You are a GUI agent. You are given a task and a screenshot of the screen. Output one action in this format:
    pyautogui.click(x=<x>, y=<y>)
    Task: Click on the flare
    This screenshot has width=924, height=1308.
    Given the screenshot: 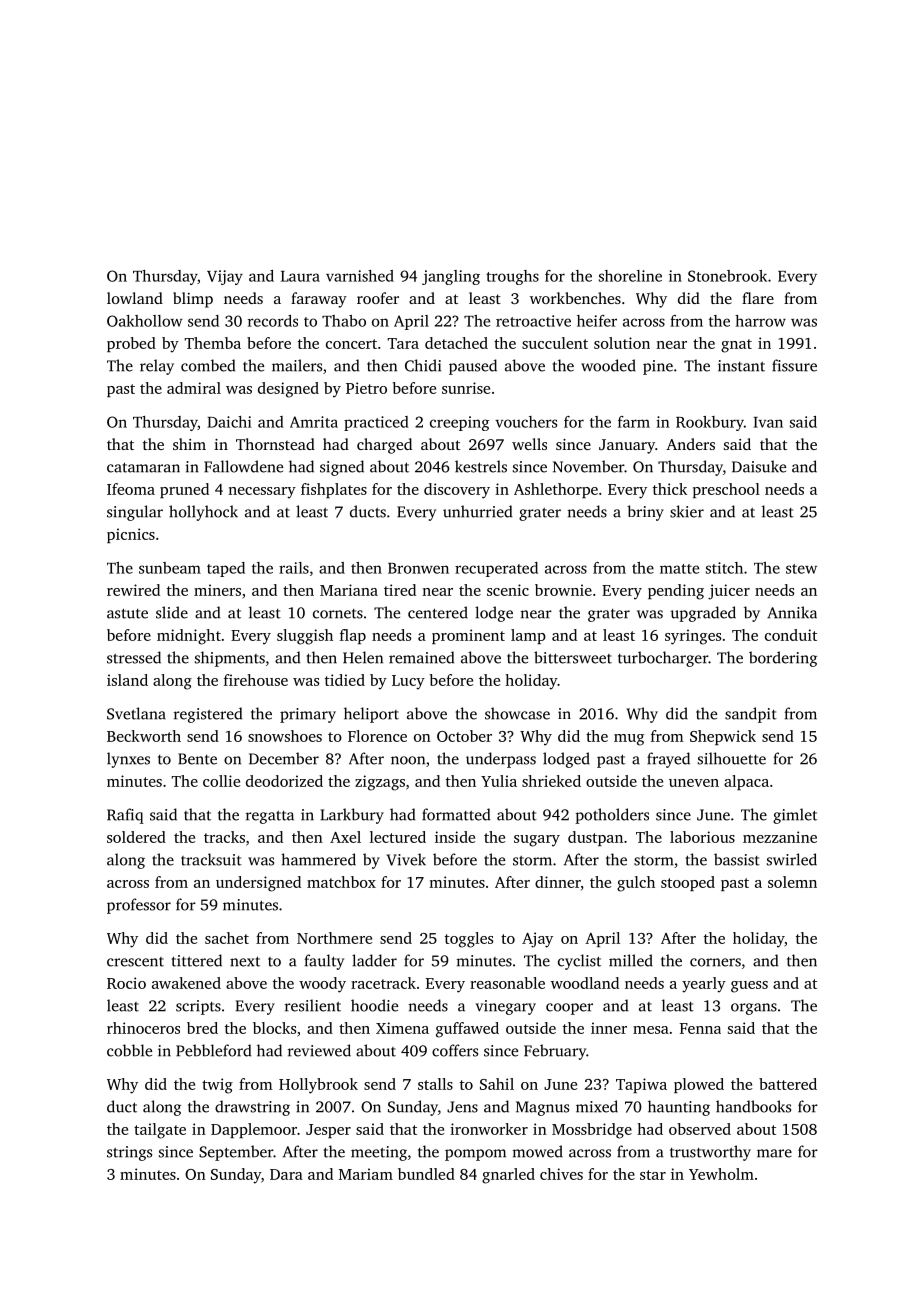 What is the action you would take?
    pyautogui.click(x=758, y=298)
